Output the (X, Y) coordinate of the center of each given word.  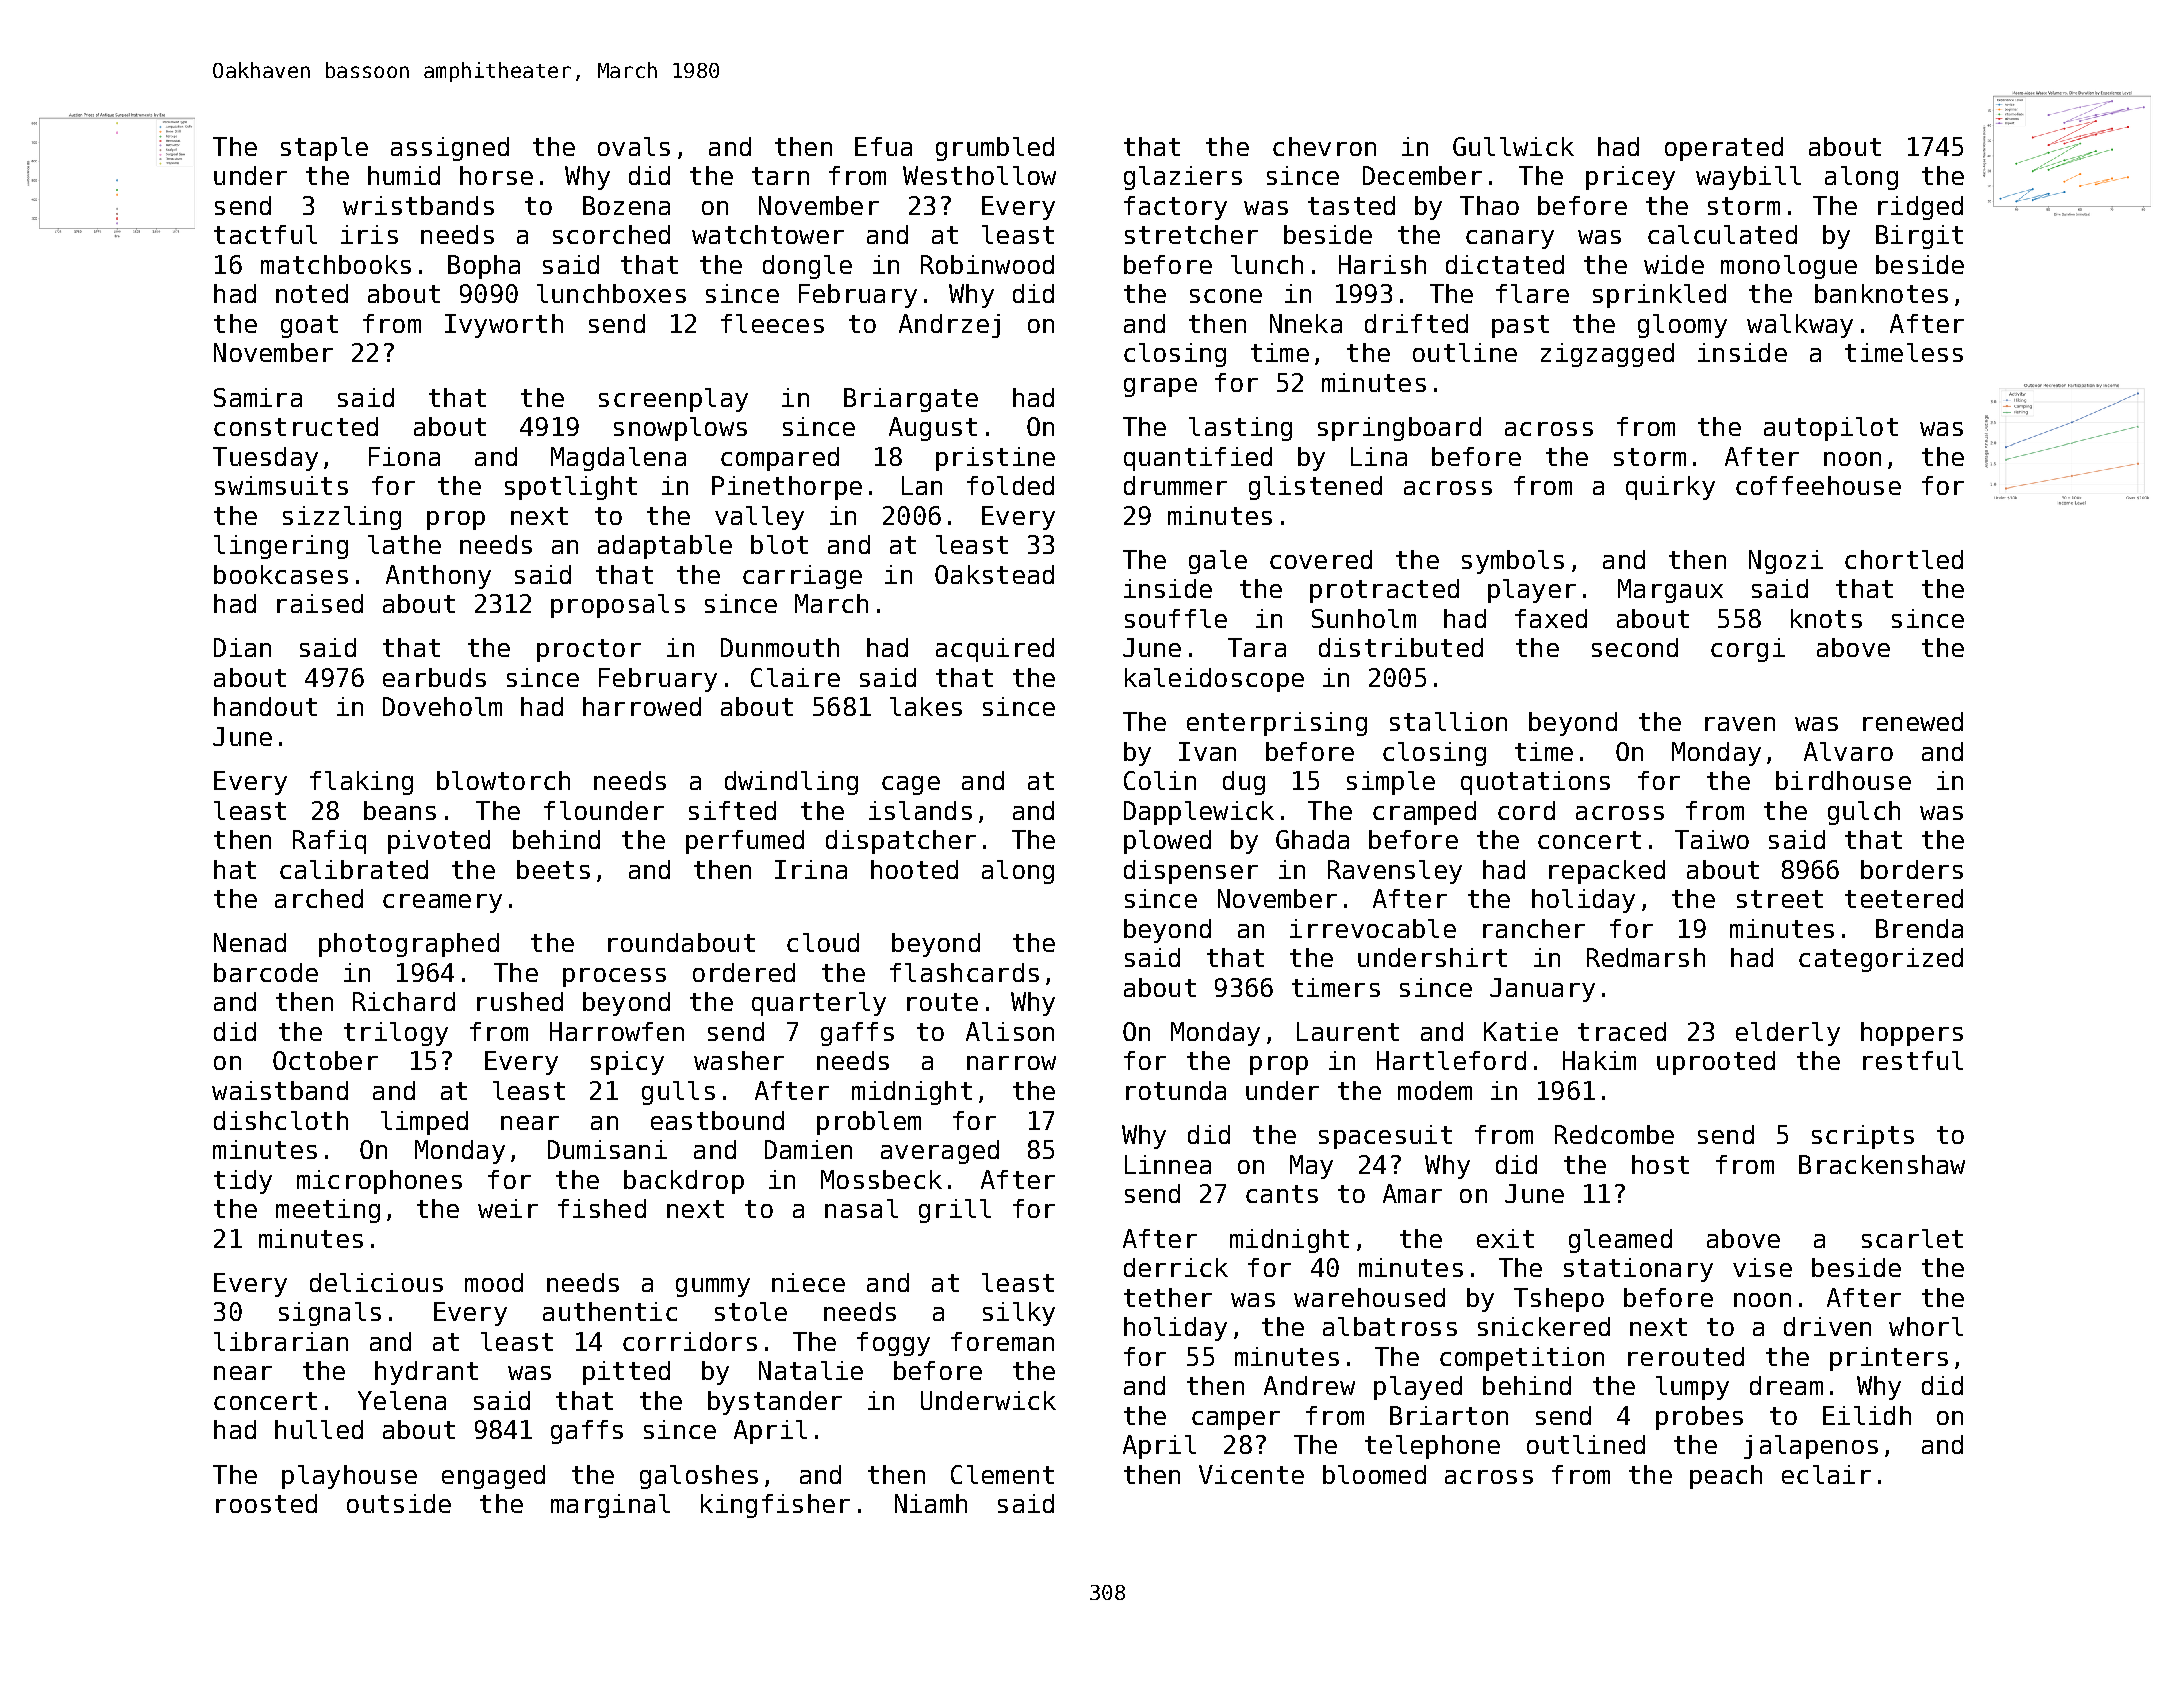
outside (399, 1503)
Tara (1257, 647)
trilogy (396, 1034)
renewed (1913, 721)
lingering (281, 547)
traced (1622, 1031)
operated (1724, 149)
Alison (1010, 1031)
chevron (1324, 146)
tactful (265, 234)
